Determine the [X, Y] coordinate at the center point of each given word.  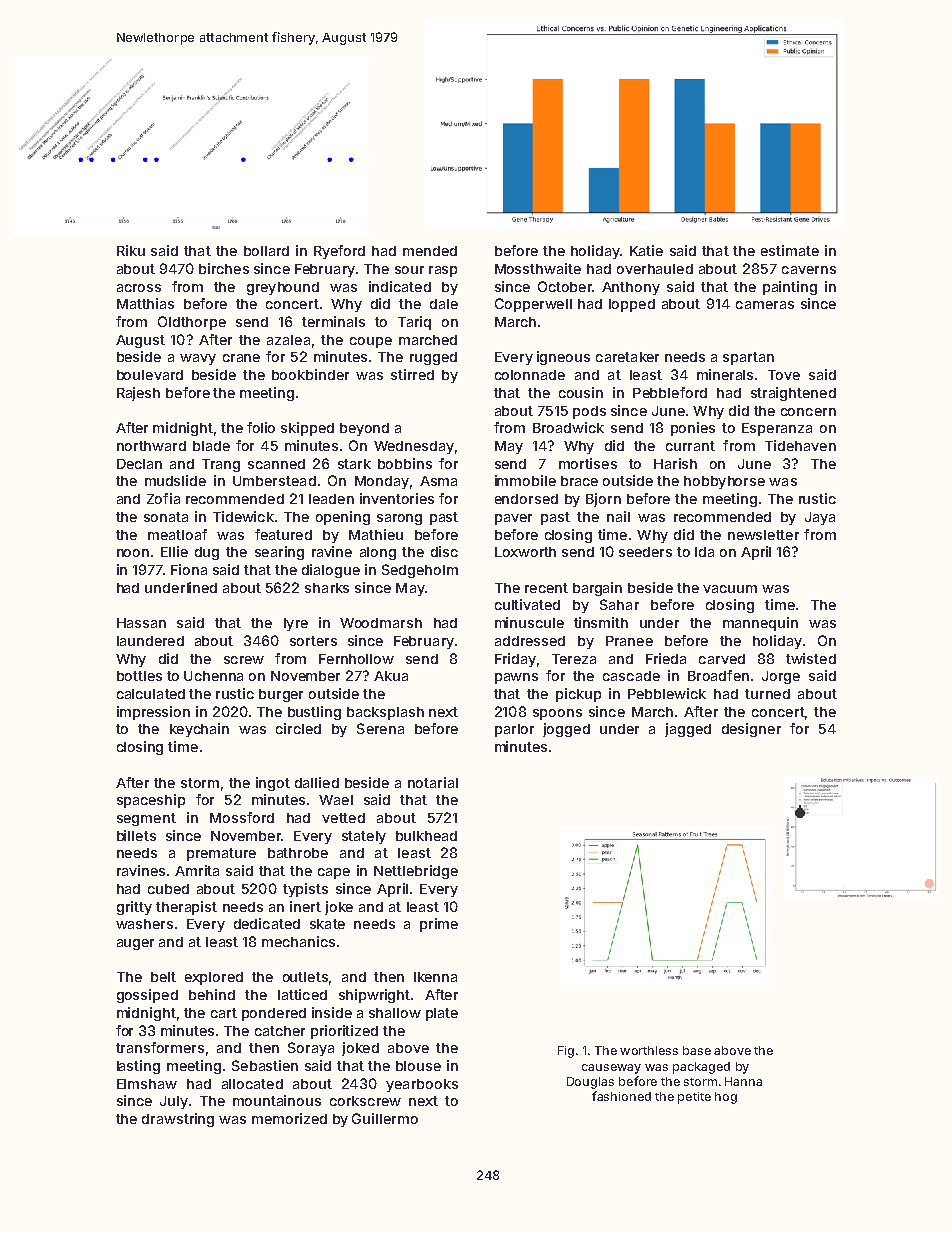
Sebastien [265, 1065]
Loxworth [525, 552]
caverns [809, 270]
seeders [645, 552]
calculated [151, 694]
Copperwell [533, 305]
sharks [327, 588]
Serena [380, 728]
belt [163, 977]
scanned [276, 464]
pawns [516, 678]
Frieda [666, 658]
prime [439, 925]
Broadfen [718, 675]
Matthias [145, 303]
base [697, 1050]
